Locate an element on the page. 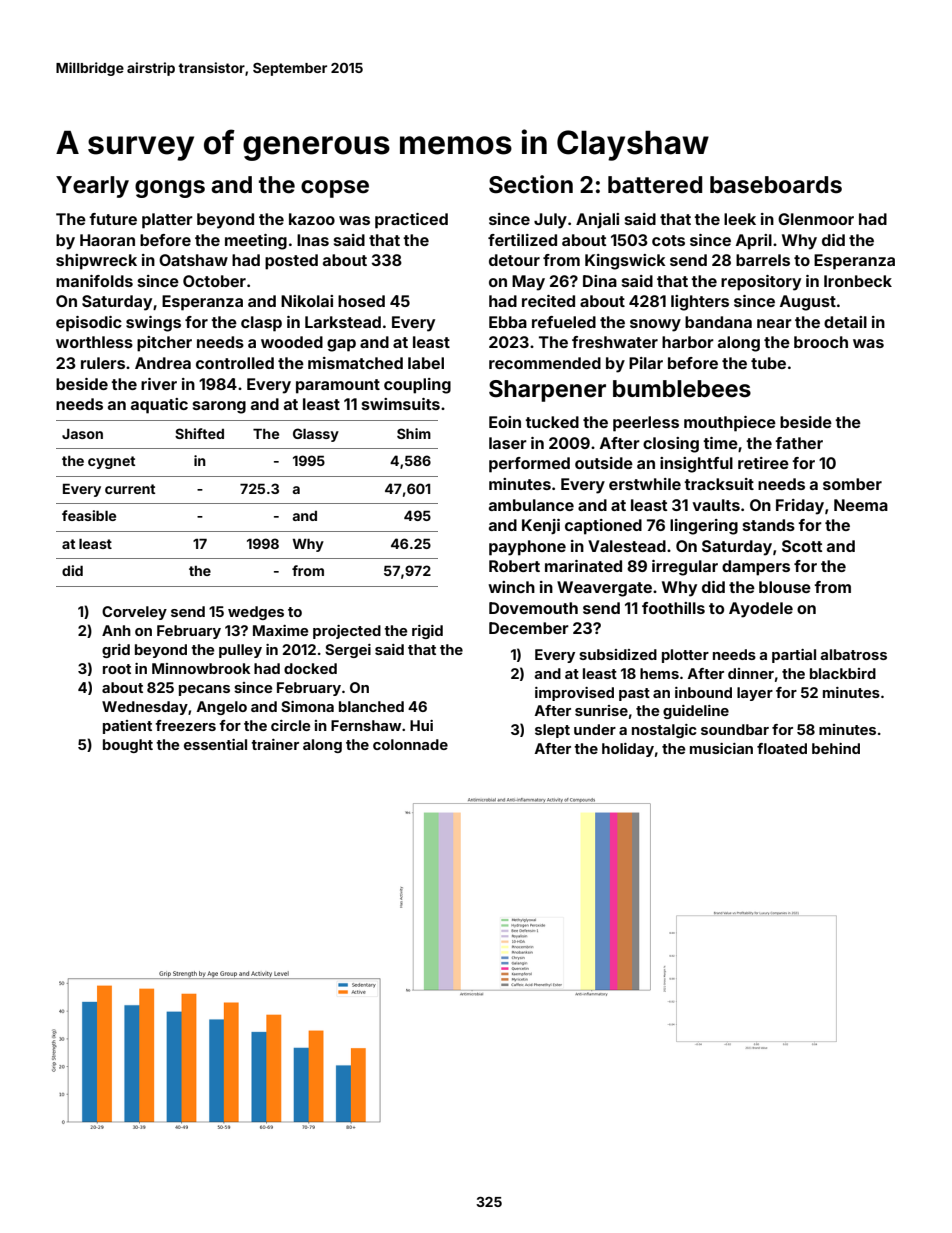 The height and width of the document is (1233, 952). grid is located at coordinates (116, 651).
